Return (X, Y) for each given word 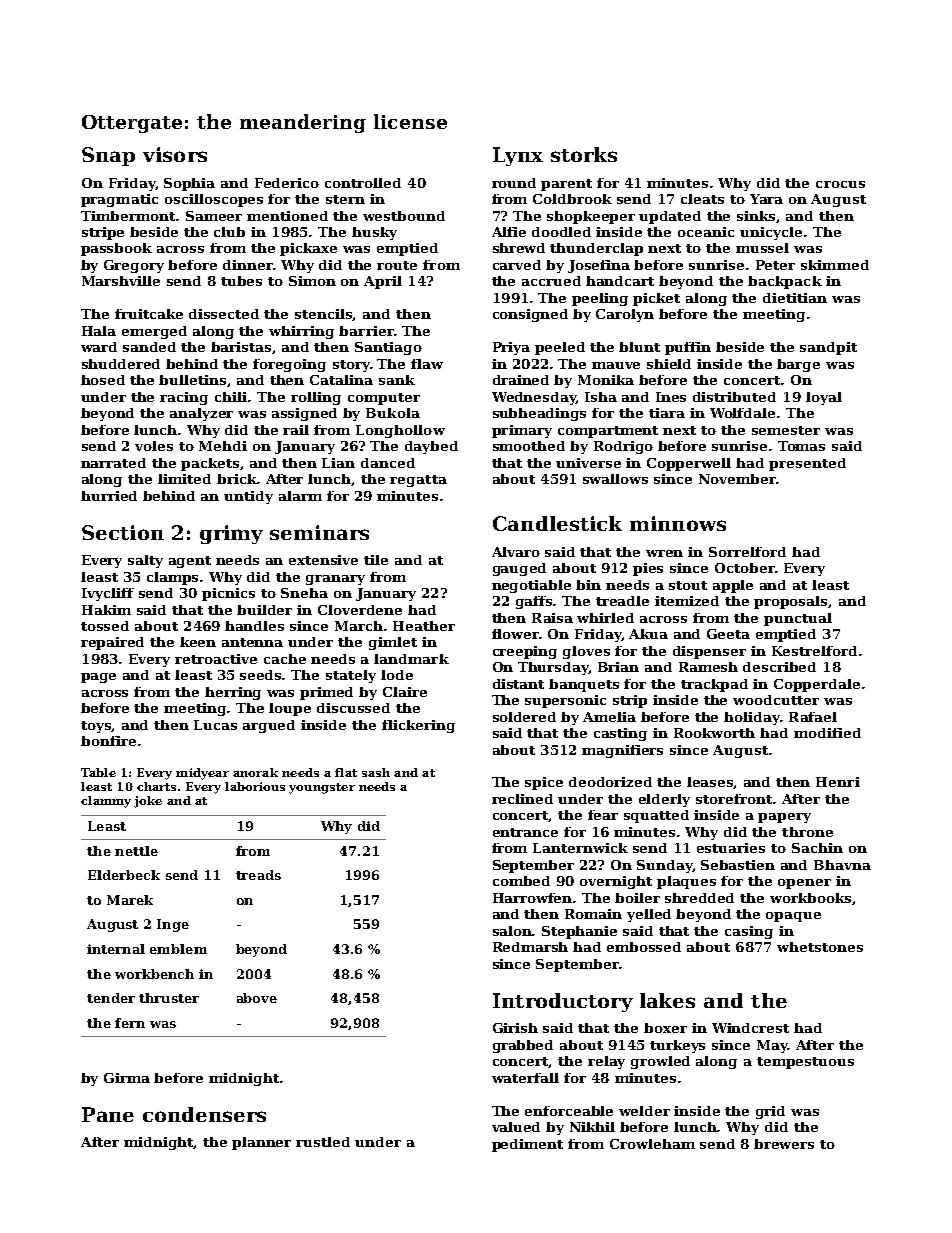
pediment (527, 1145)
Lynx (518, 156)
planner (261, 1143)
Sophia (189, 184)
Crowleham (652, 1144)
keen (198, 642)
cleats (702, 199)
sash (376, 772)
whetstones (820, 947)
